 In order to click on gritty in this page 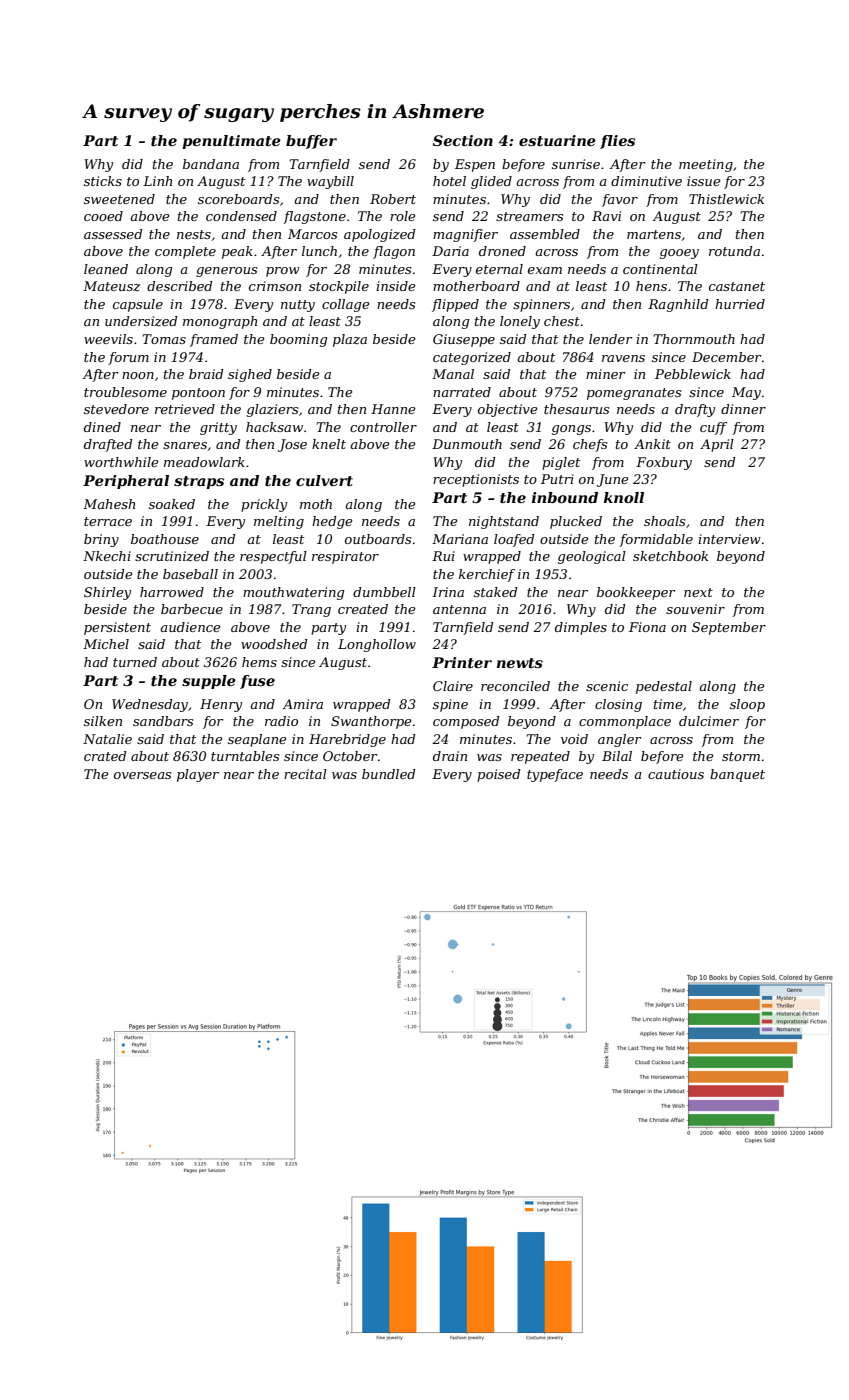, I will do `click(218, 428)`.
